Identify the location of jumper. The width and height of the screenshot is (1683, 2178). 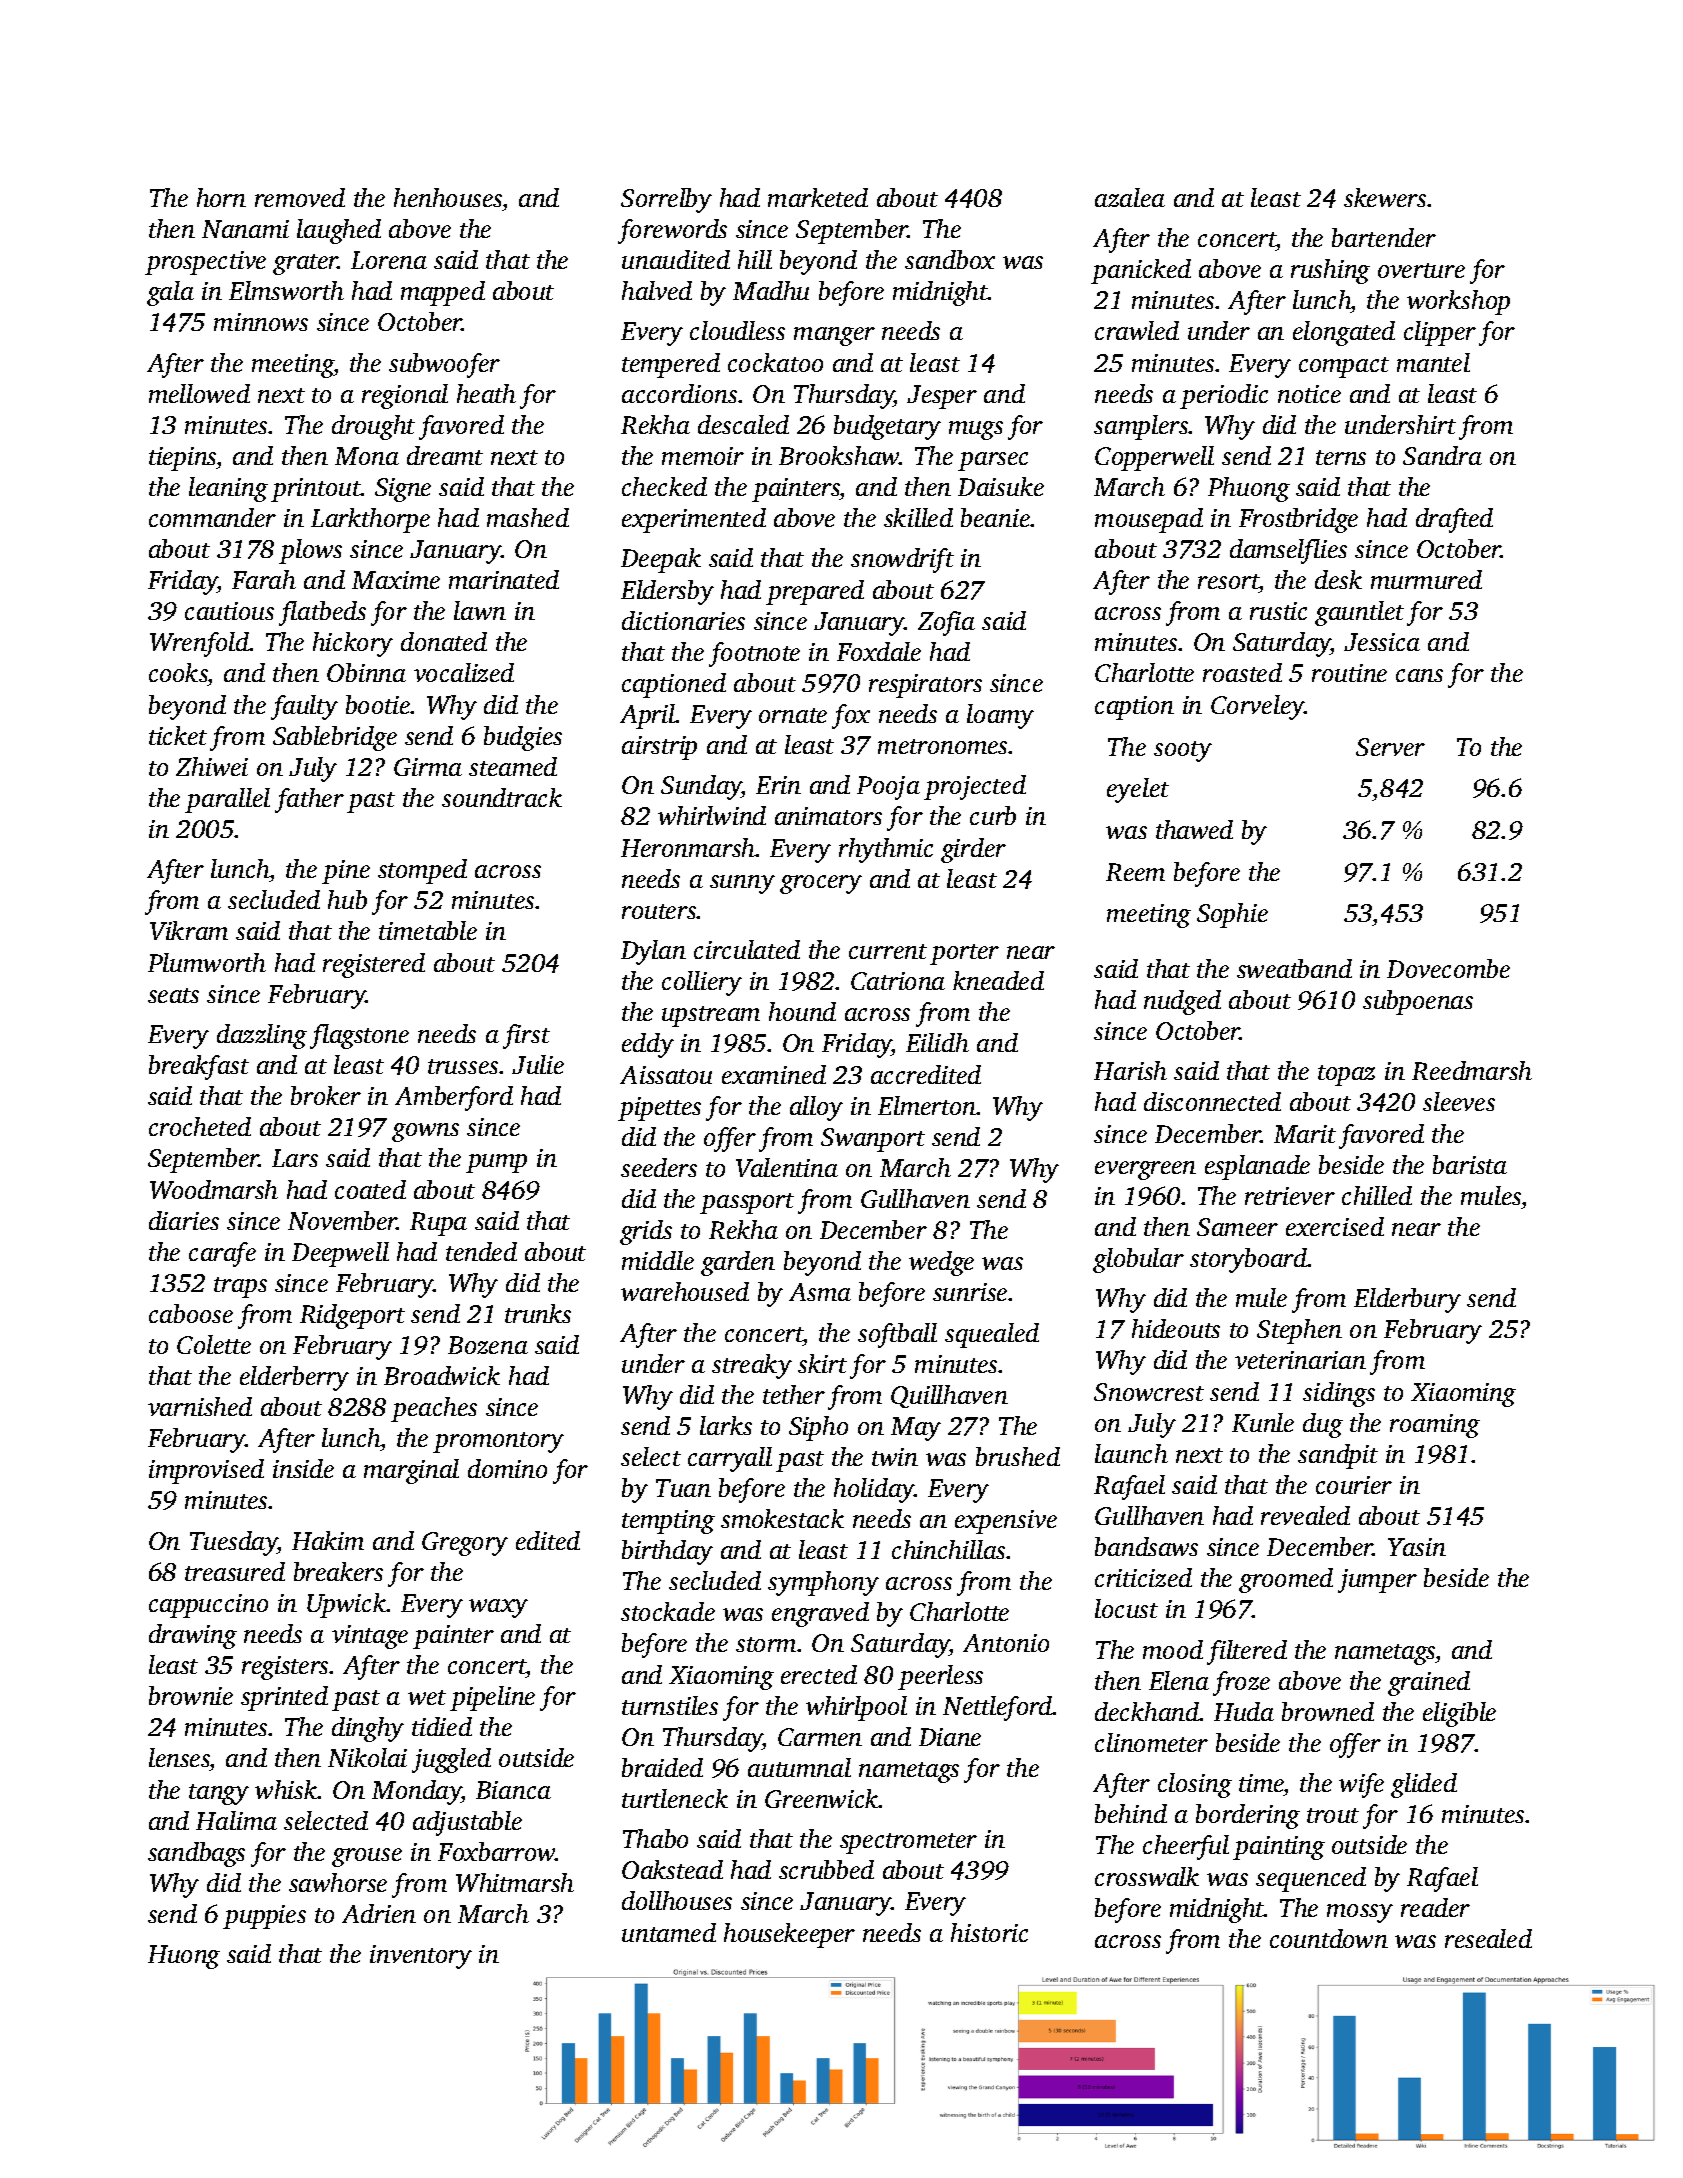
(1377, 1581).
